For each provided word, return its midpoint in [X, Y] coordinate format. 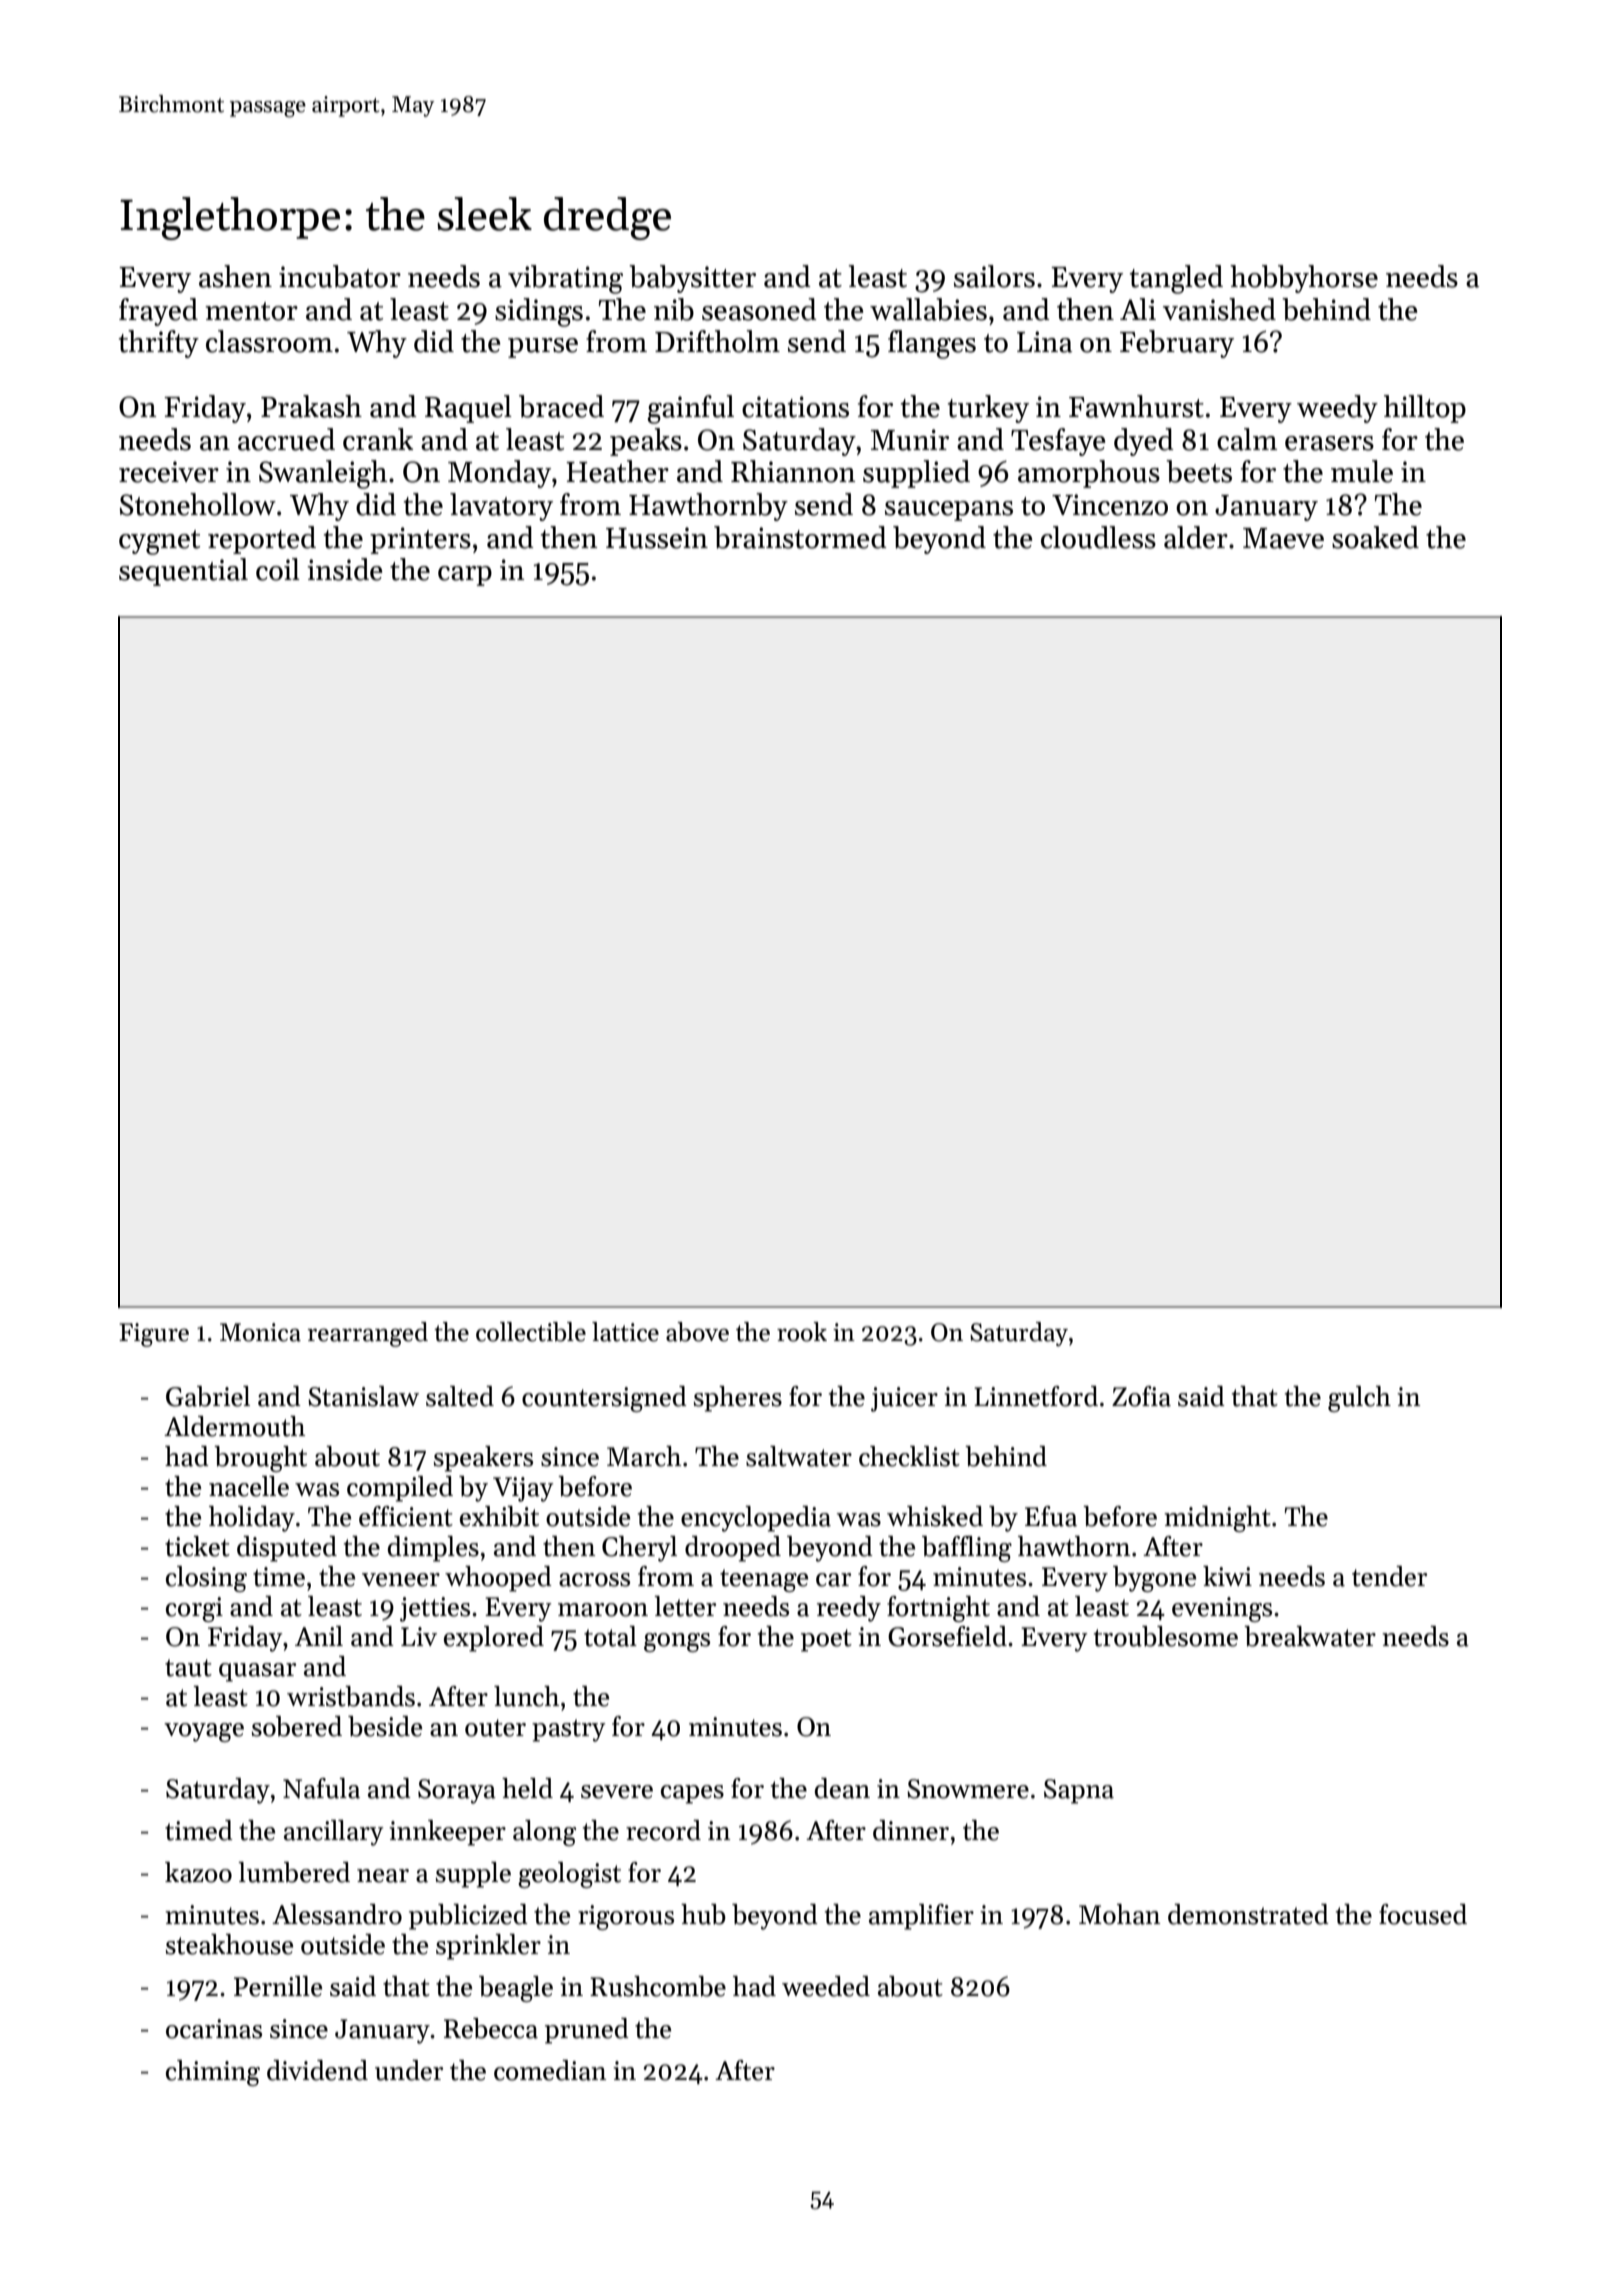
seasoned [759, 309]
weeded [826, 1986]
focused [1423, 1914]
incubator [340, 276]
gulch [1359, 1399]
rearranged [367, 1334]
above [697, 1332]
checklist [909, 1456]
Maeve [1283, 538]
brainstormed [800, 537]
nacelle [249, 1486]
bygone [1154, 1579]
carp [465, 576]
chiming [213, 2073]
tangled [1176, 279]
